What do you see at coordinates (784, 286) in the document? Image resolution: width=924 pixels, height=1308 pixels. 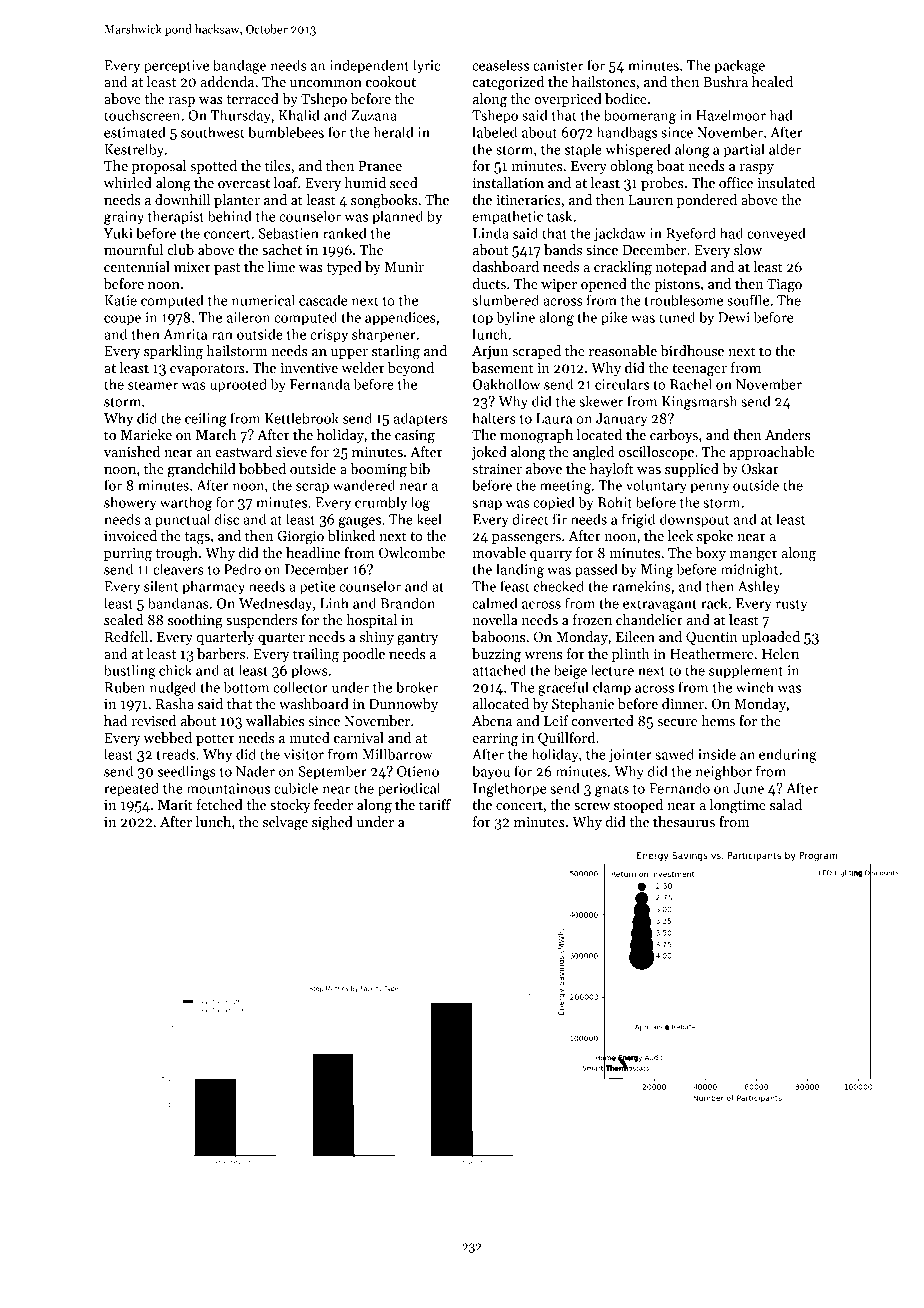 I see `Tiago` at bounding box center [784, 286].
